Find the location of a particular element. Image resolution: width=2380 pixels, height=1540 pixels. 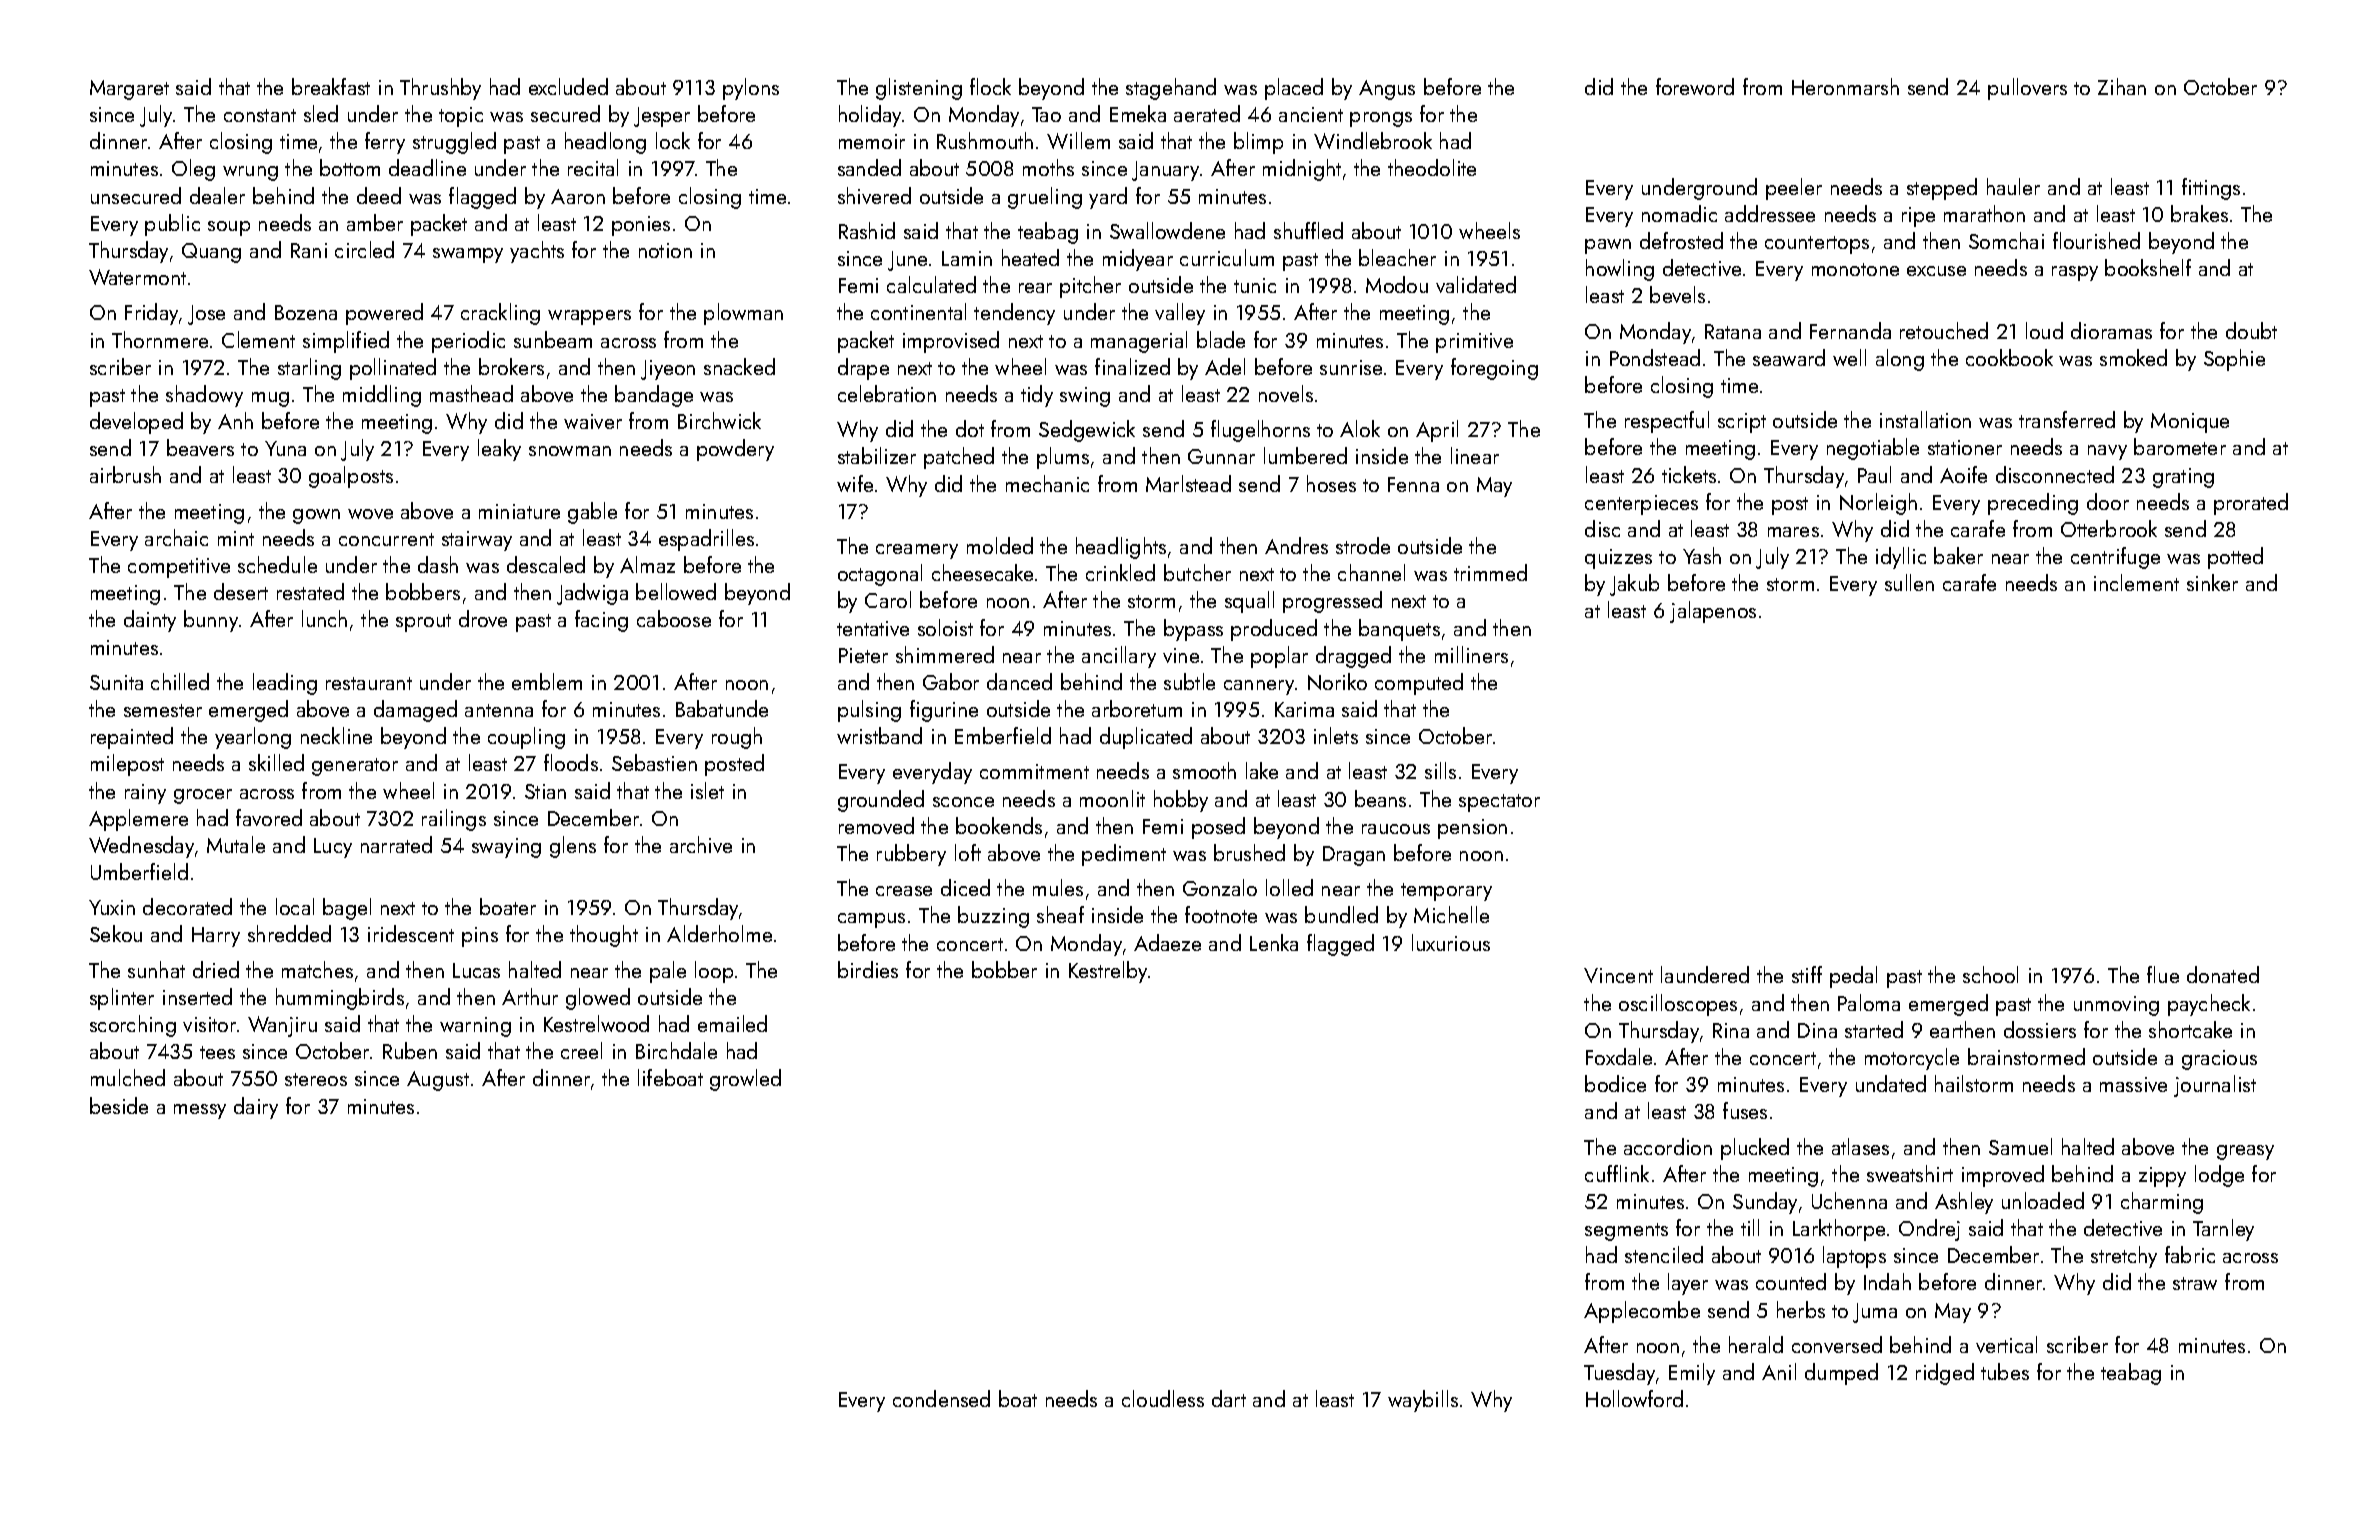

Karima is located at coordinates (1304, 709).
